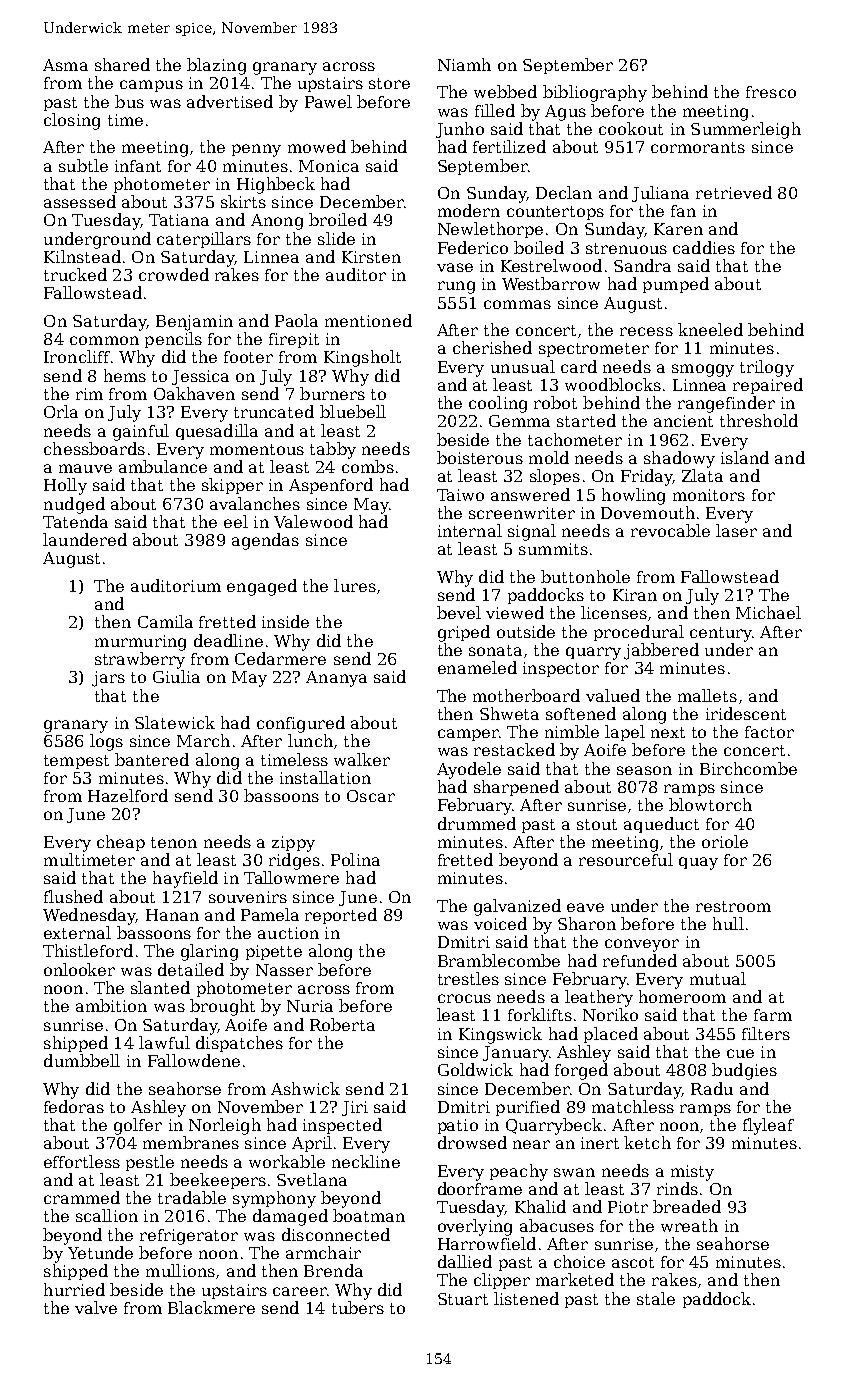 Image resolution: width=849 pixels, height=1400 pixels. Describe the element at coordinates (65, 486) in the screenshot. I see `Holly` at that location.
